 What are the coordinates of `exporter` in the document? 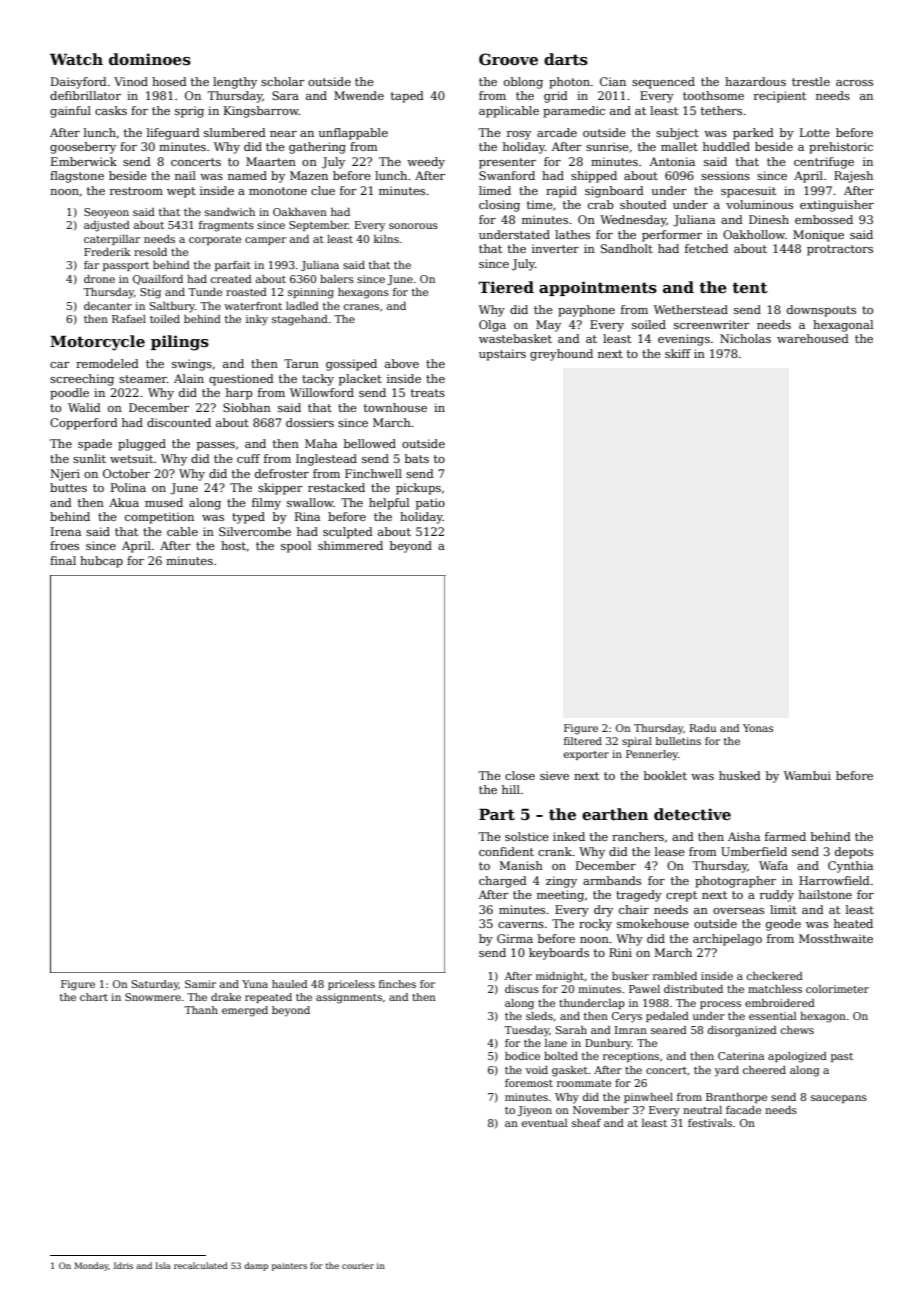 It's located at (586, 755).
